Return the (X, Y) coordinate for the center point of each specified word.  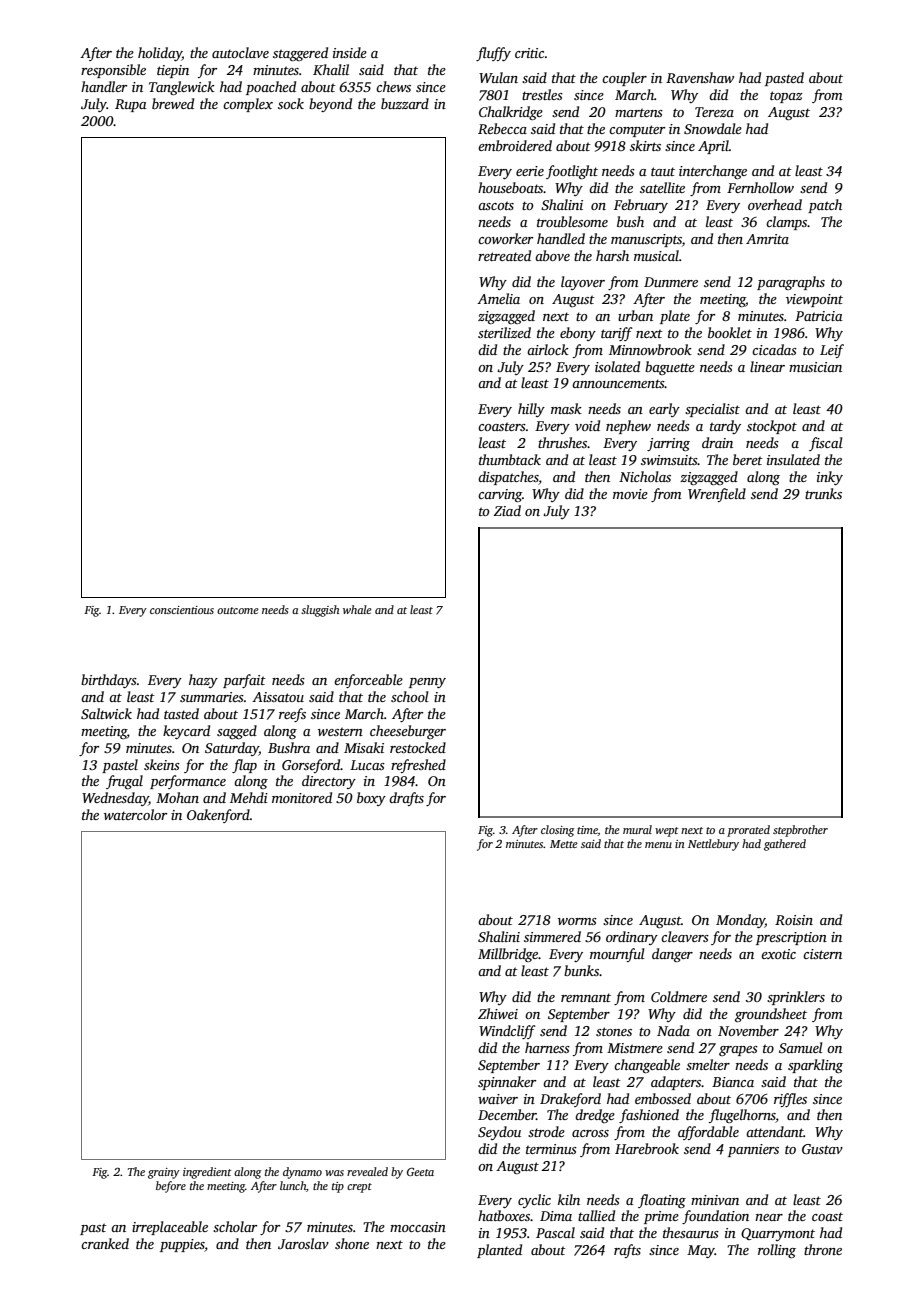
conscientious (182, 610)
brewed (173, 103)
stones (614, 1031)
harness (547, 1047)
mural (637, 829)
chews (393, 86)
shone (352, 1243)
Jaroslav (303, 1243)
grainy (164, 1173)
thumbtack (510, 459)
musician (815, 367)
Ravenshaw (700, 77)
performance (188, 782)
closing (557, 831)
